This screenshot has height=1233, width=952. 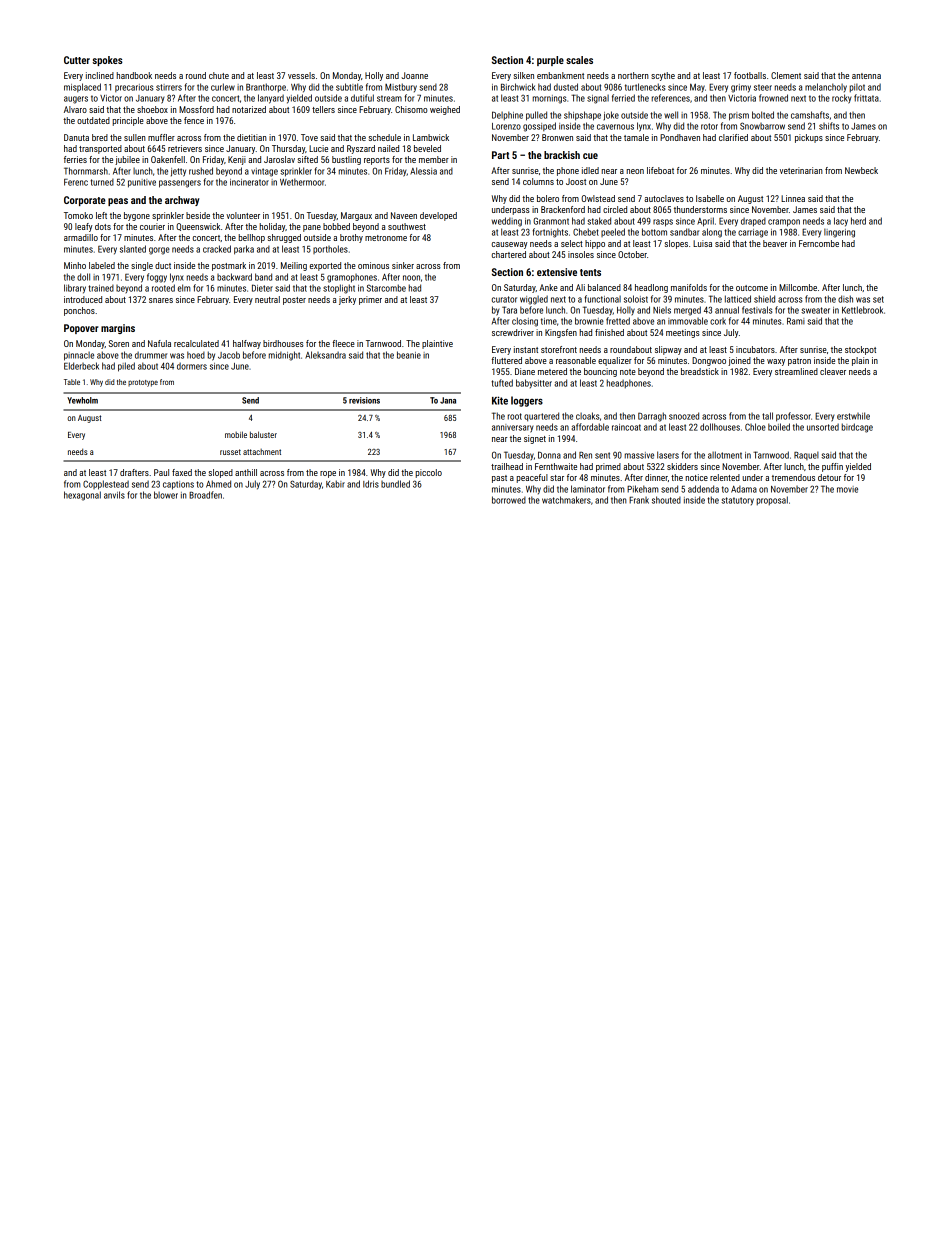 I want to click on attachment, so click(x=262, y=452).
